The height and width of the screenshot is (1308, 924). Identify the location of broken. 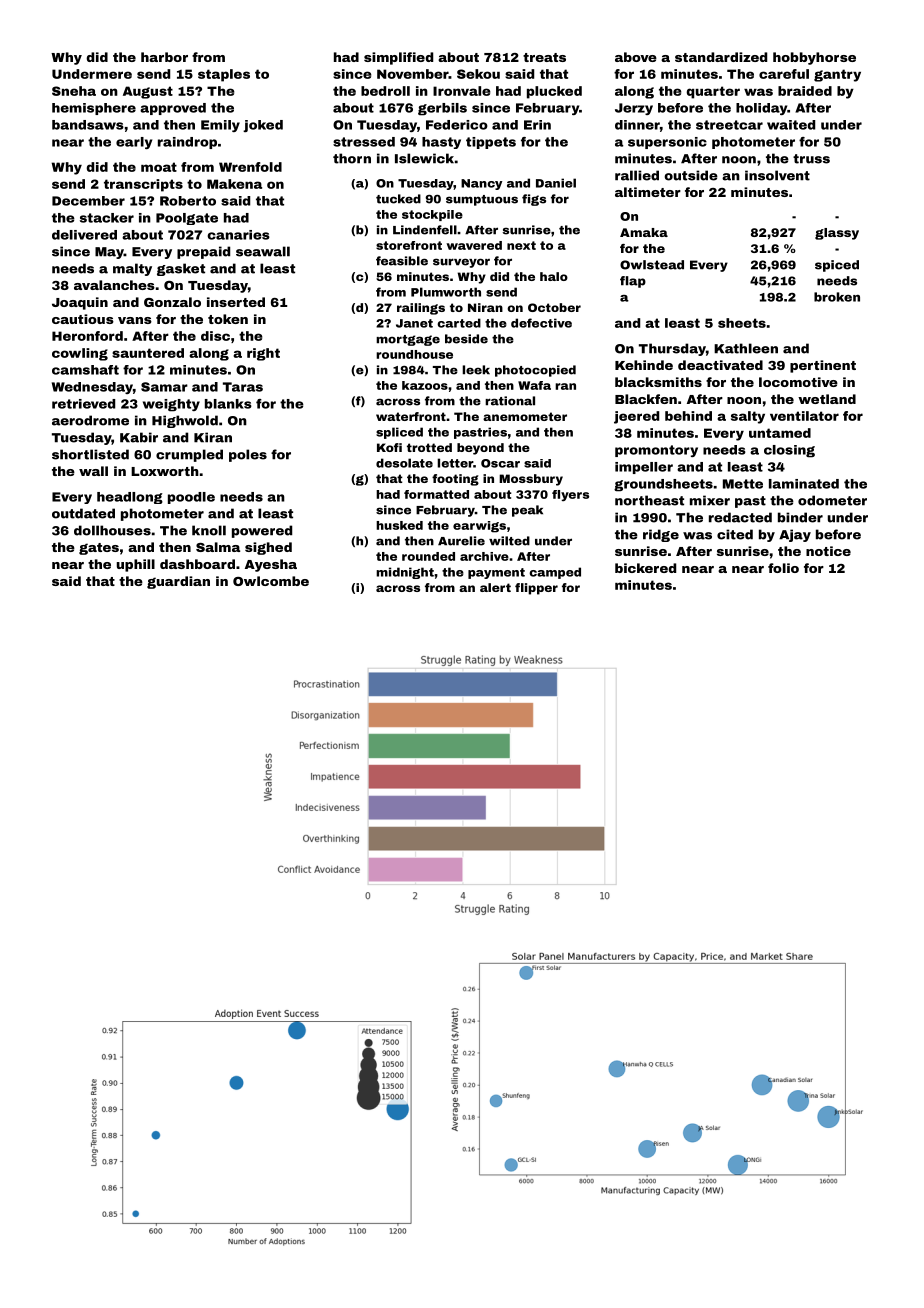
(837, 297).
